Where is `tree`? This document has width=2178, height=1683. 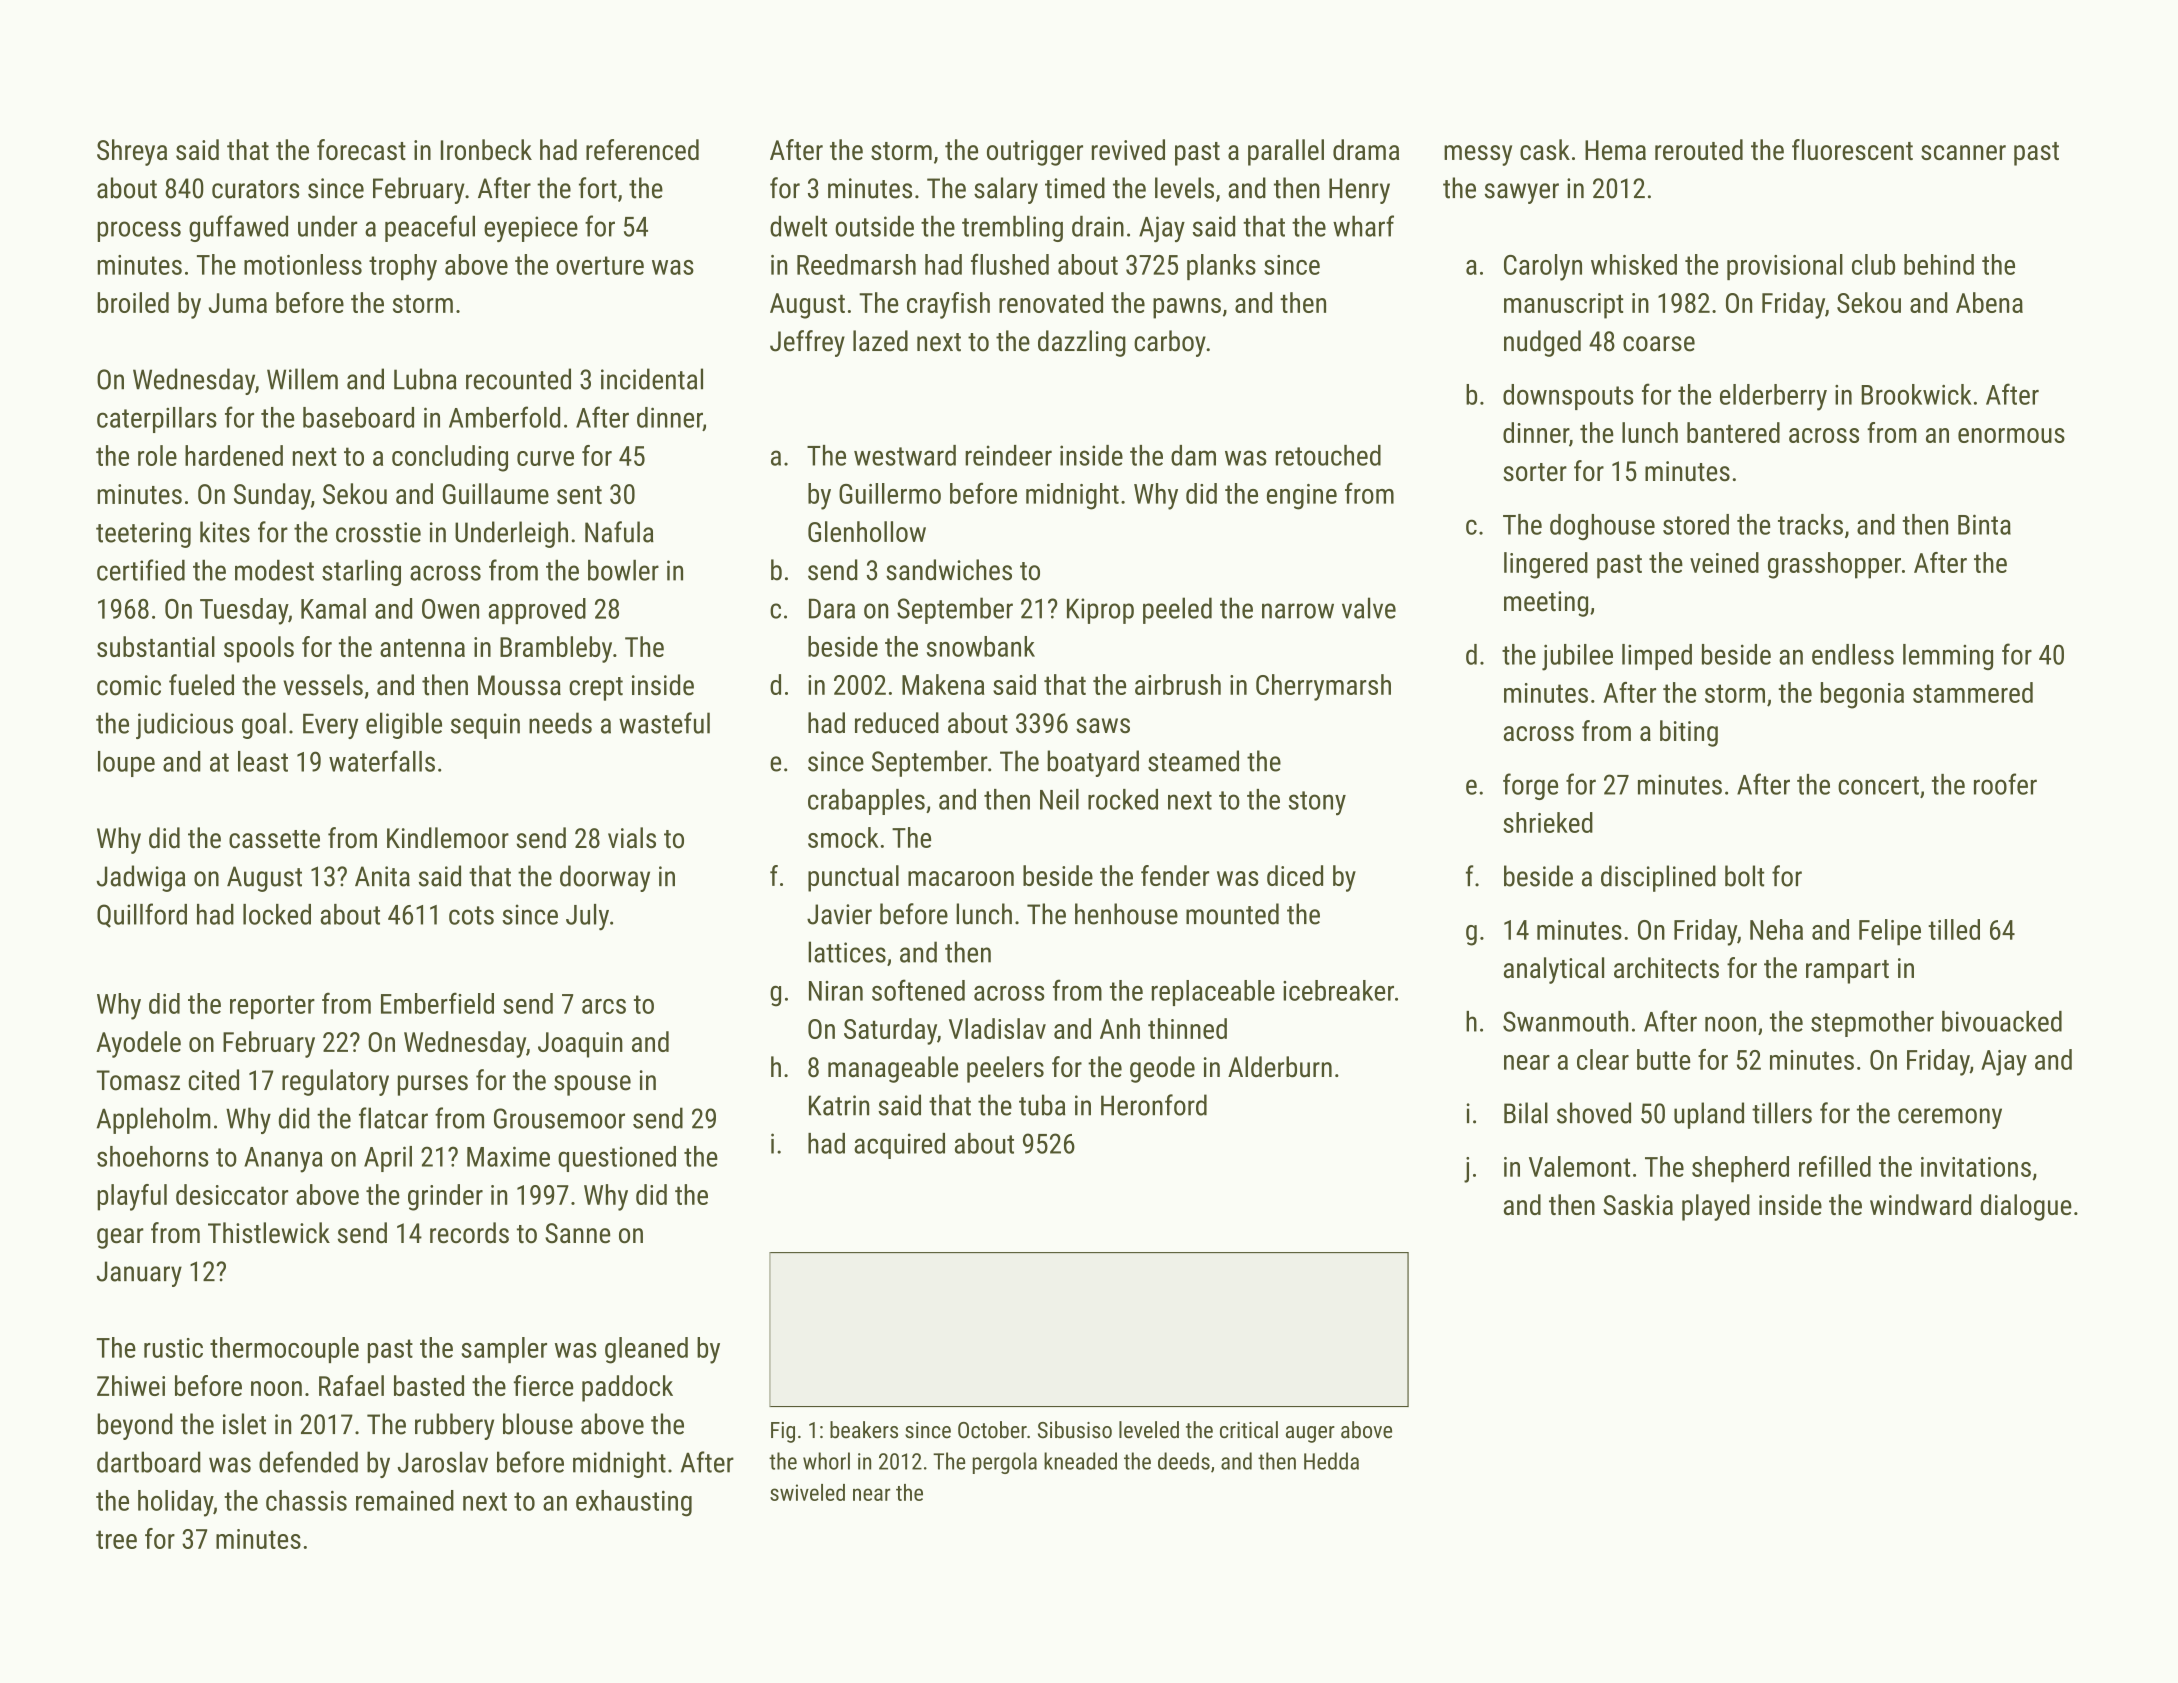
tree is located at coordinates (116, 1539).
